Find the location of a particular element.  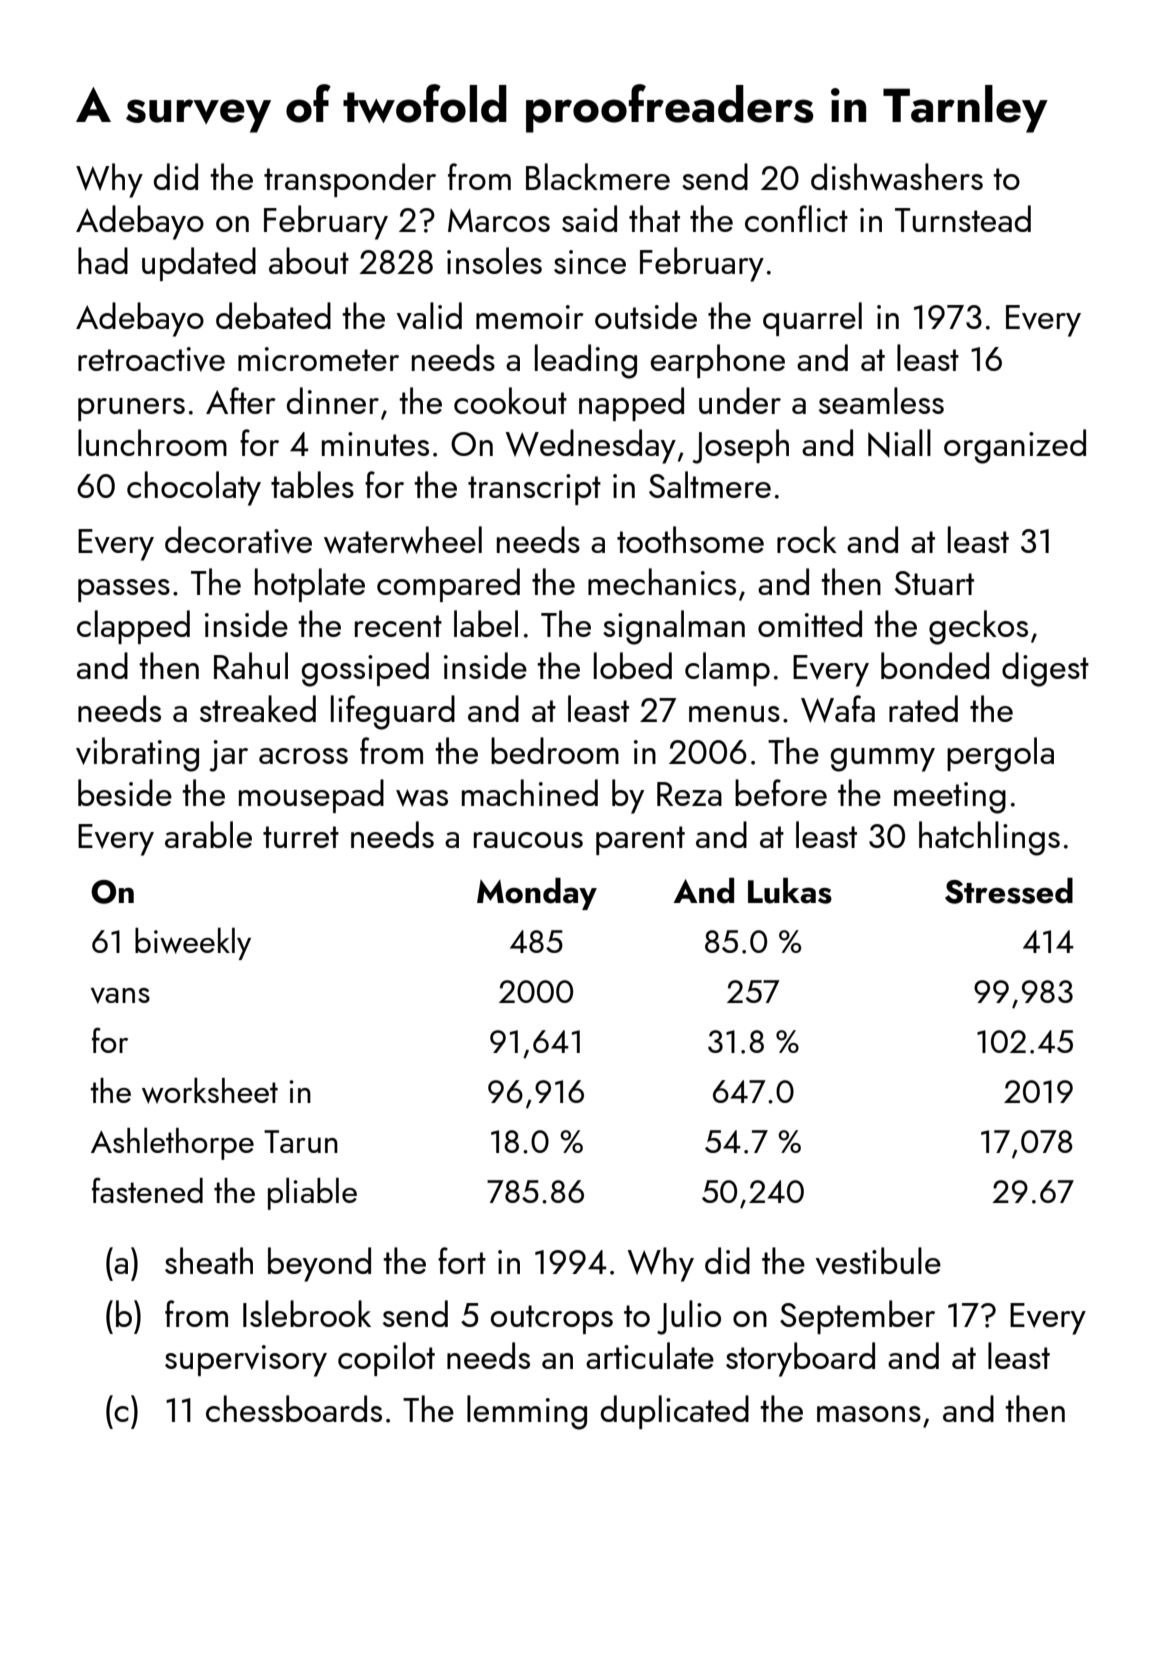

under is located at coordinates (740, 400).
